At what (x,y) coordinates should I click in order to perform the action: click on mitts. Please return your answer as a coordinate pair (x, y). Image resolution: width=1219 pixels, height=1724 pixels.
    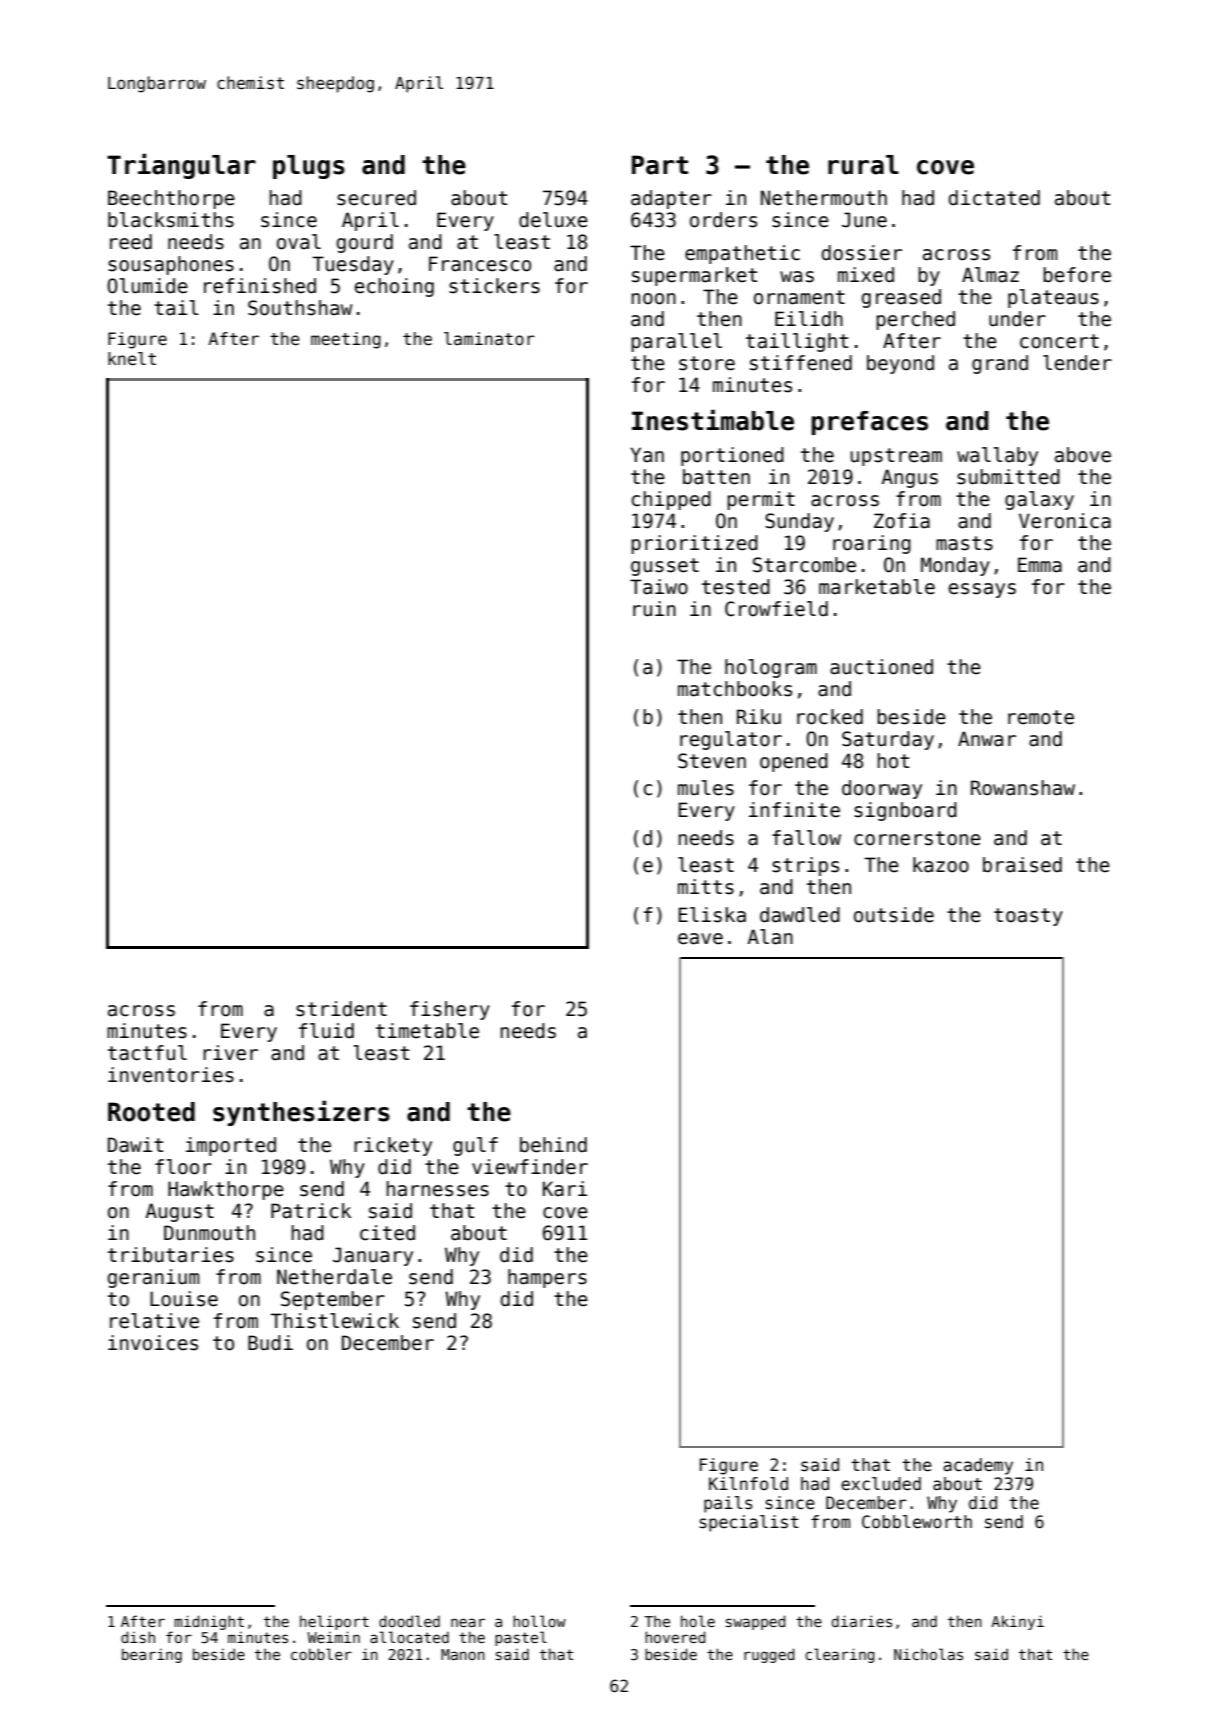
    Looking at the image, I should click on (706, 887).
